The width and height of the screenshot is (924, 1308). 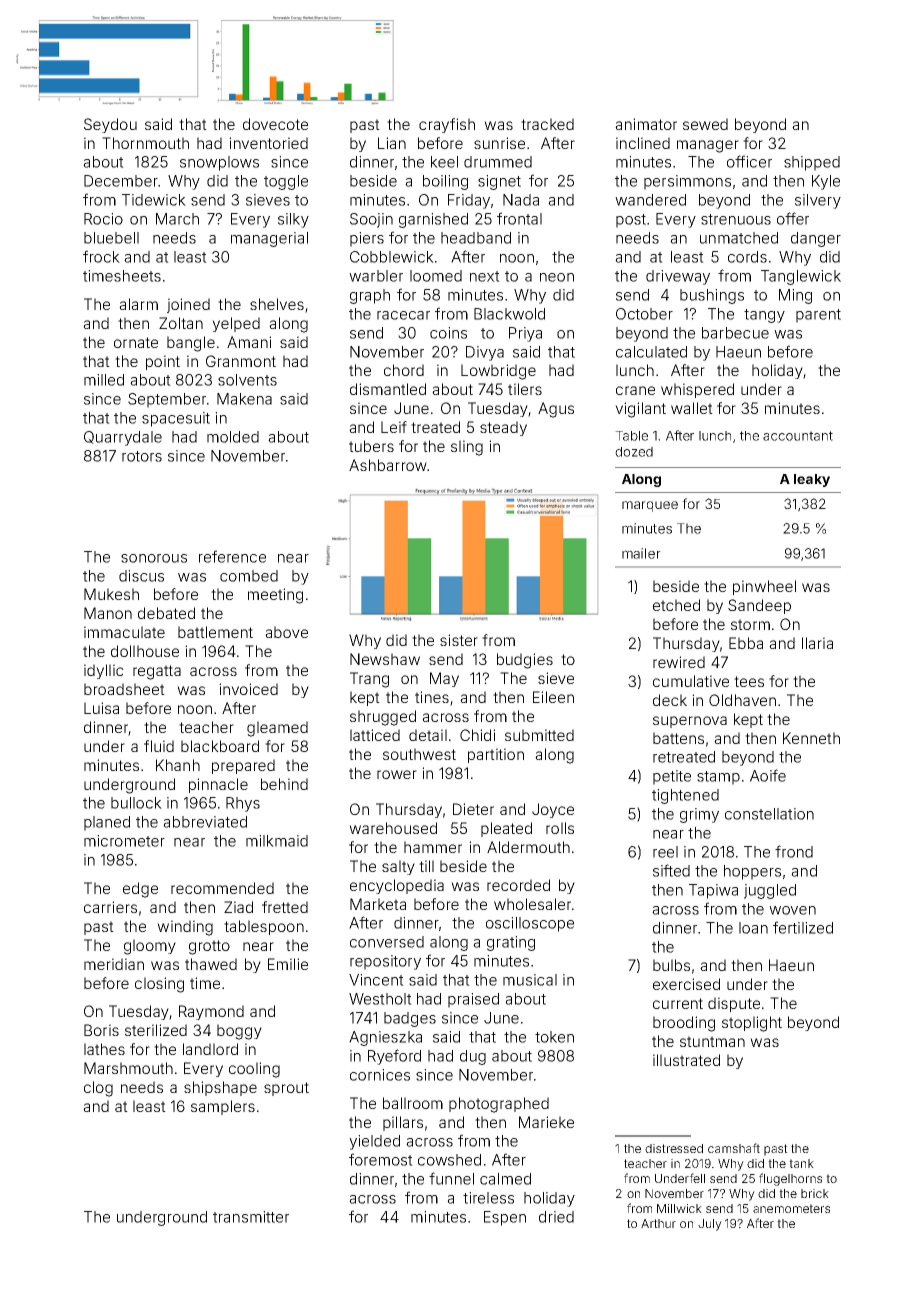 What do you see at coordinates (101, 708) in the screenshot?
I see `Luisa` at bounding box center [101, 708].
